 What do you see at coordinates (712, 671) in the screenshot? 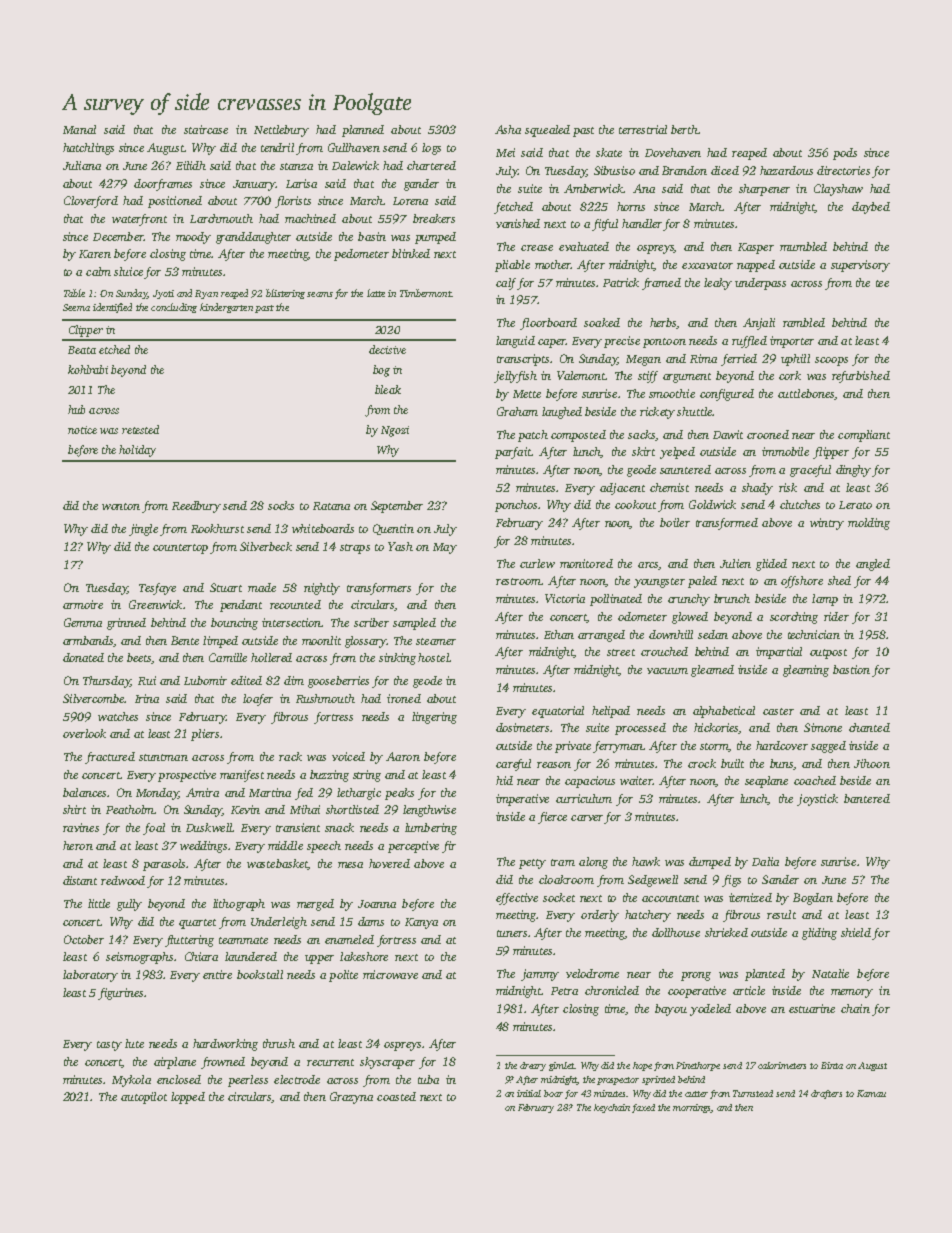
I see `gleamed` at bounding box center [712, 671].
